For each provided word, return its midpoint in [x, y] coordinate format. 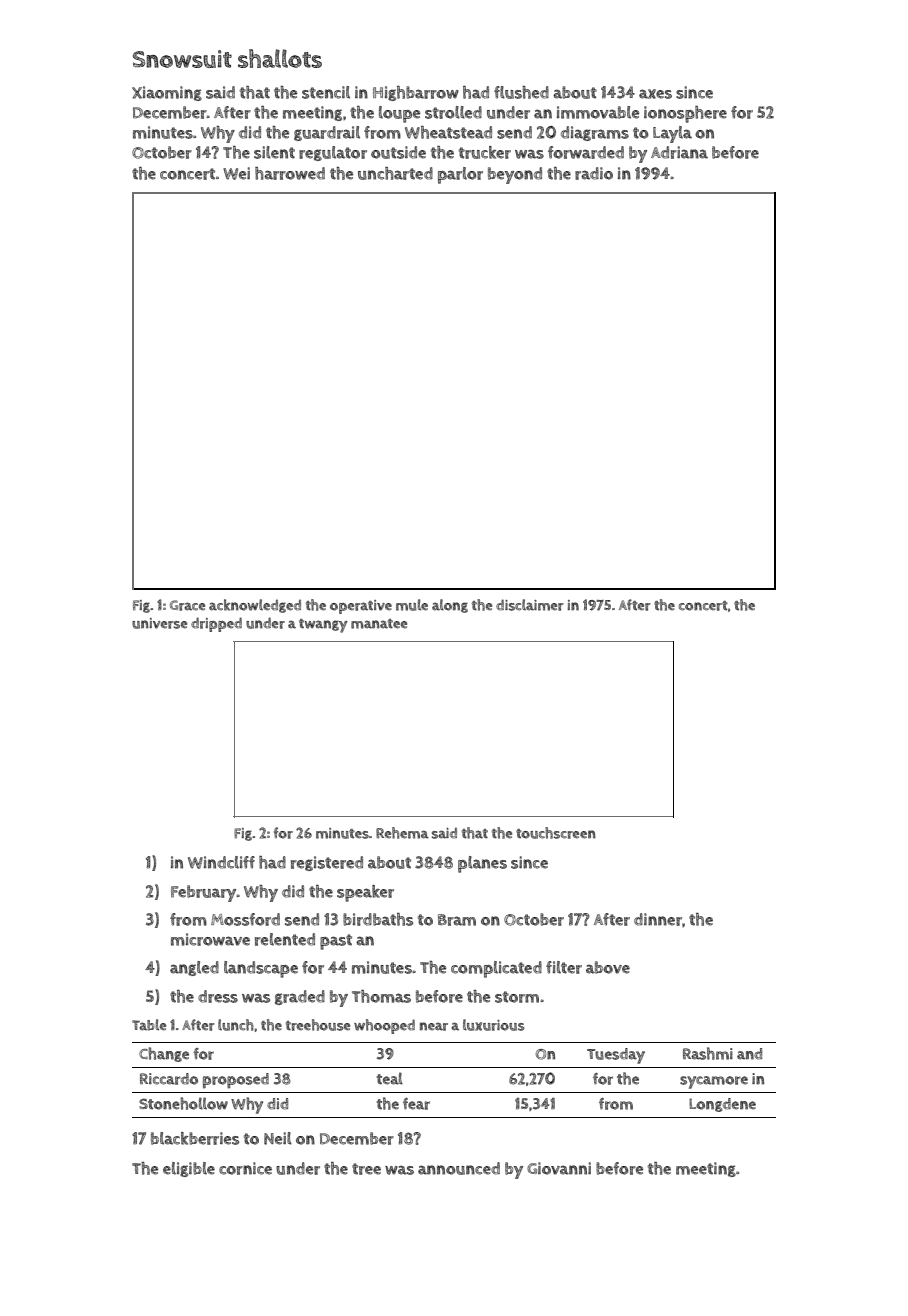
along [450, 606]
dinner [658, 919]
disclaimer [530, 605]
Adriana [679, 152]
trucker [485, 152]
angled [194, 968]
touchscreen [556, 833]
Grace [187, 605]
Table [149, 1025]
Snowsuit [182, 59]
